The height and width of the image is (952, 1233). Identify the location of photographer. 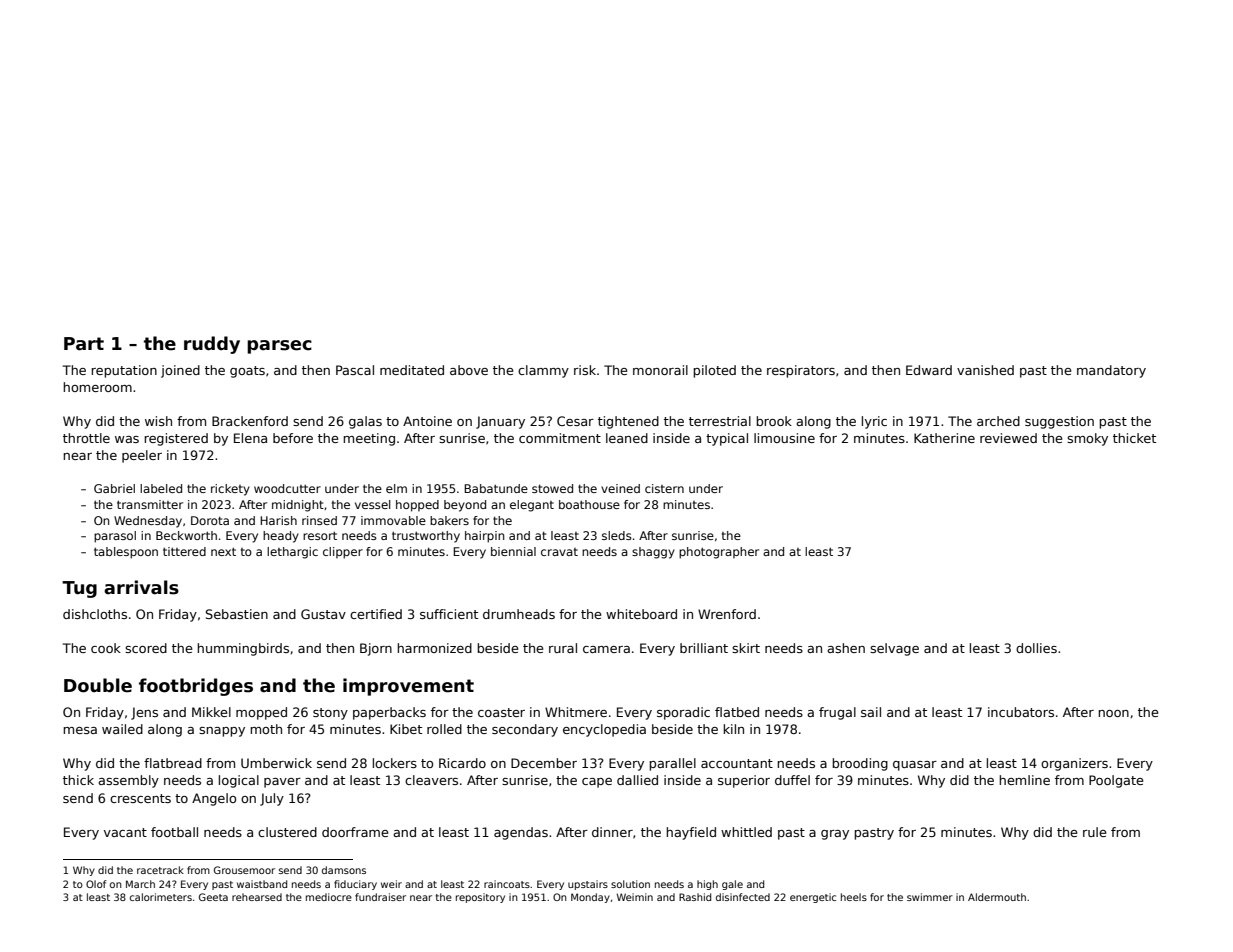
(719, 553).
